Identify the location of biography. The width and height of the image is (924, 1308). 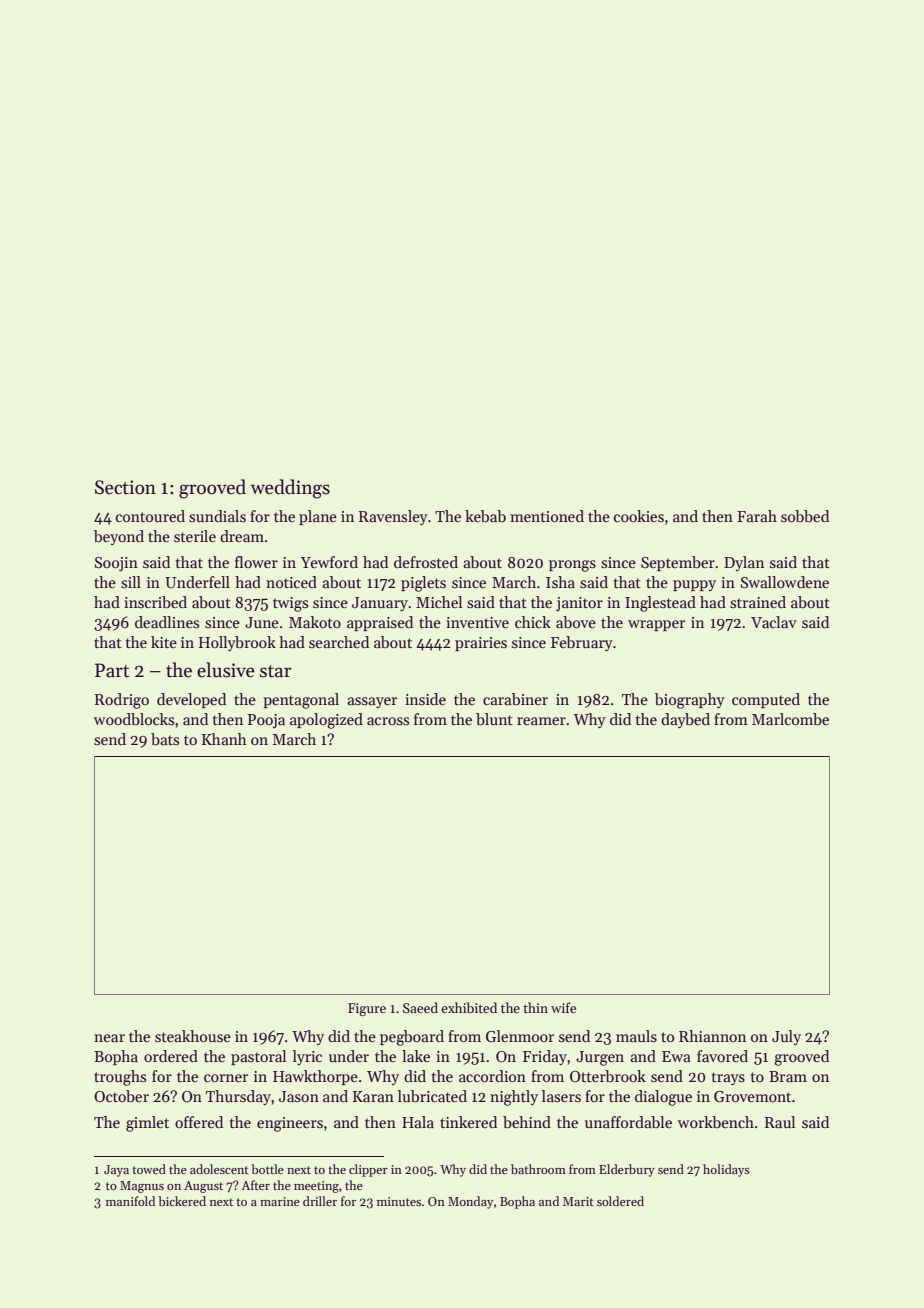
(690, 701).
